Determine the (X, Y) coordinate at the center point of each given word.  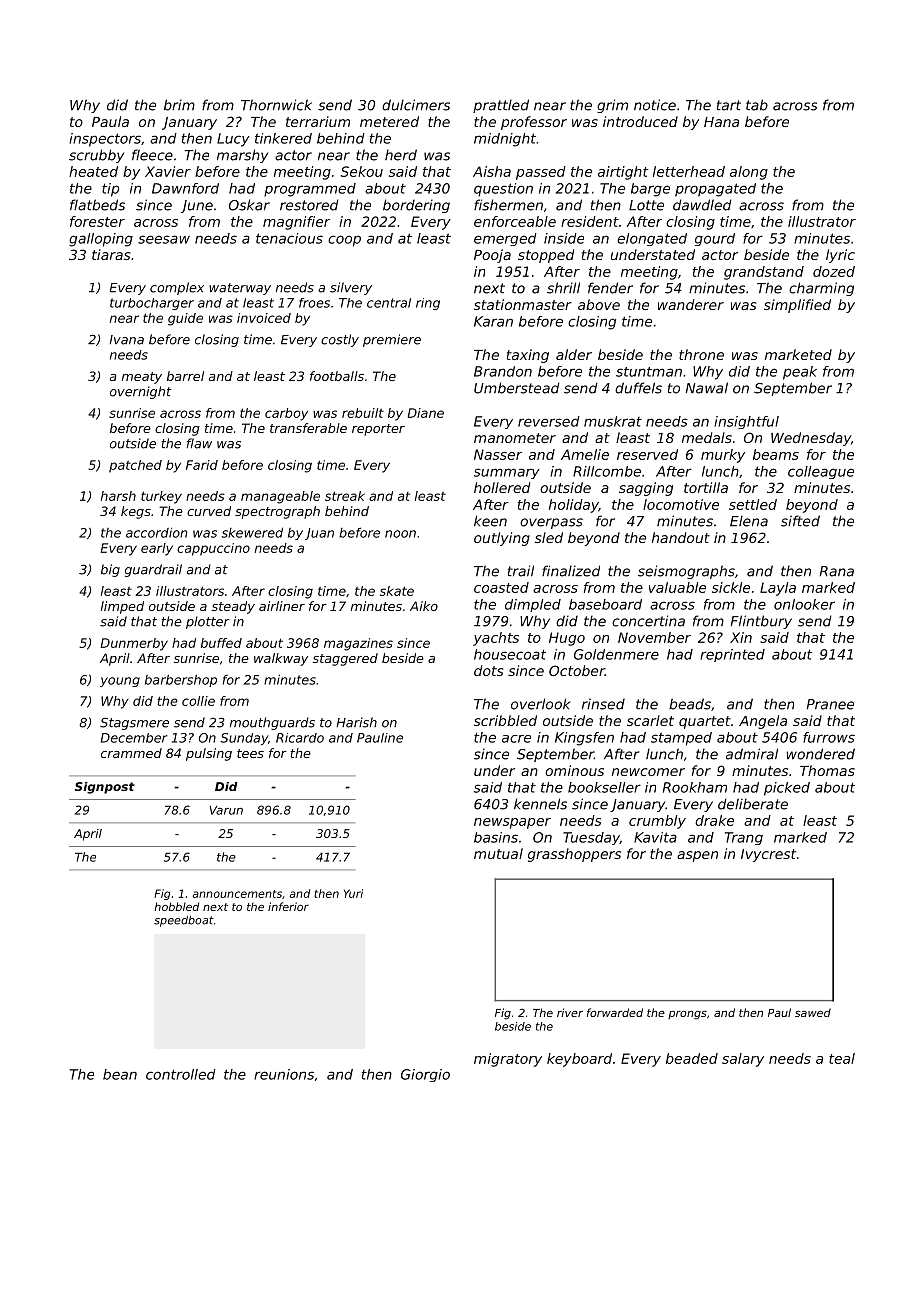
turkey (161, 497)
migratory (508, 1060)
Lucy (233, 140)
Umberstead (517, 388)
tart (729, 105)
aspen (697, 856)
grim (612, 106)
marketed (798, 354)
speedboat (184, 921)
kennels (540, 804)
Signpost (105, 788)
